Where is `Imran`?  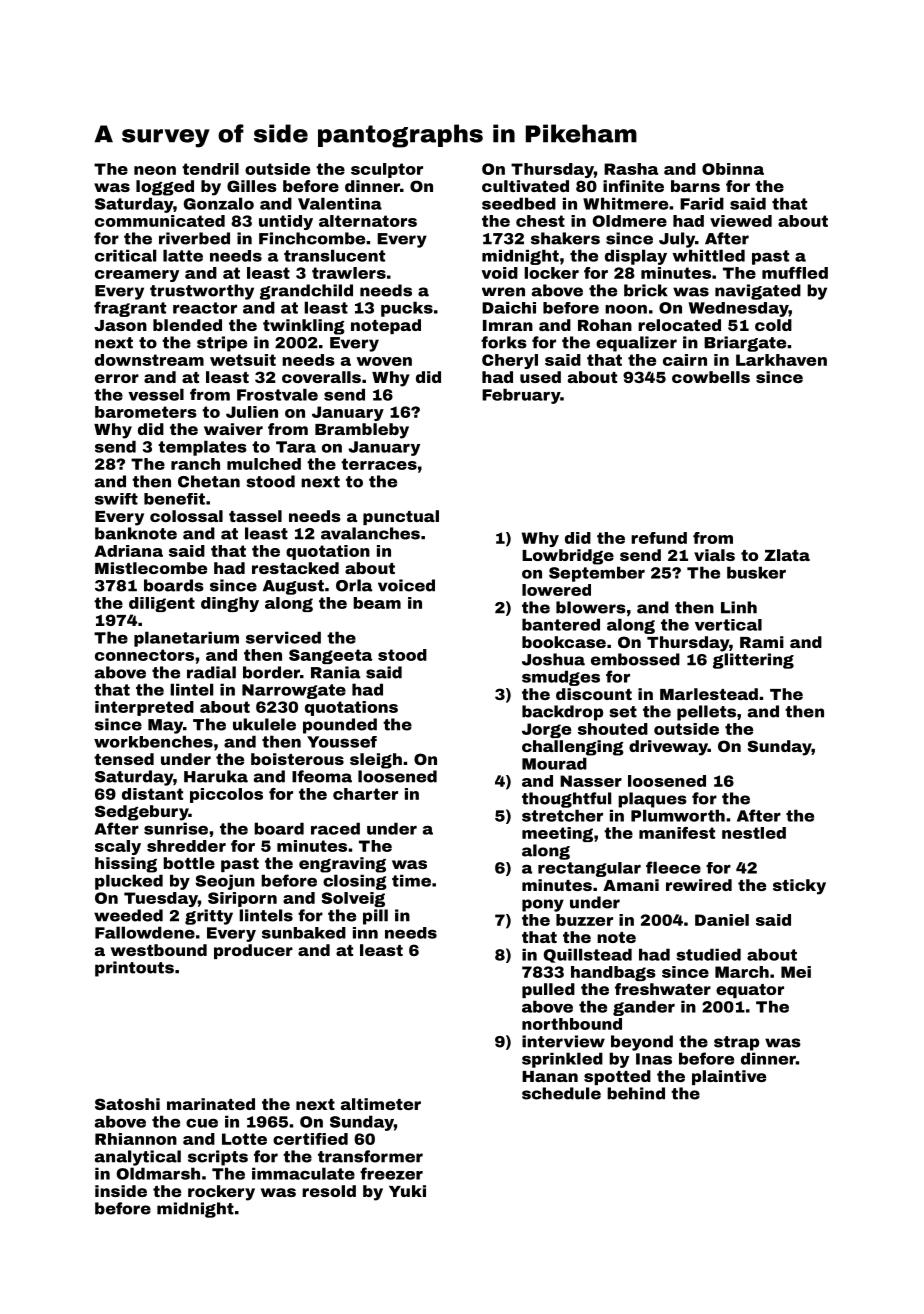 Imran is located at coordinates (508, 325).
